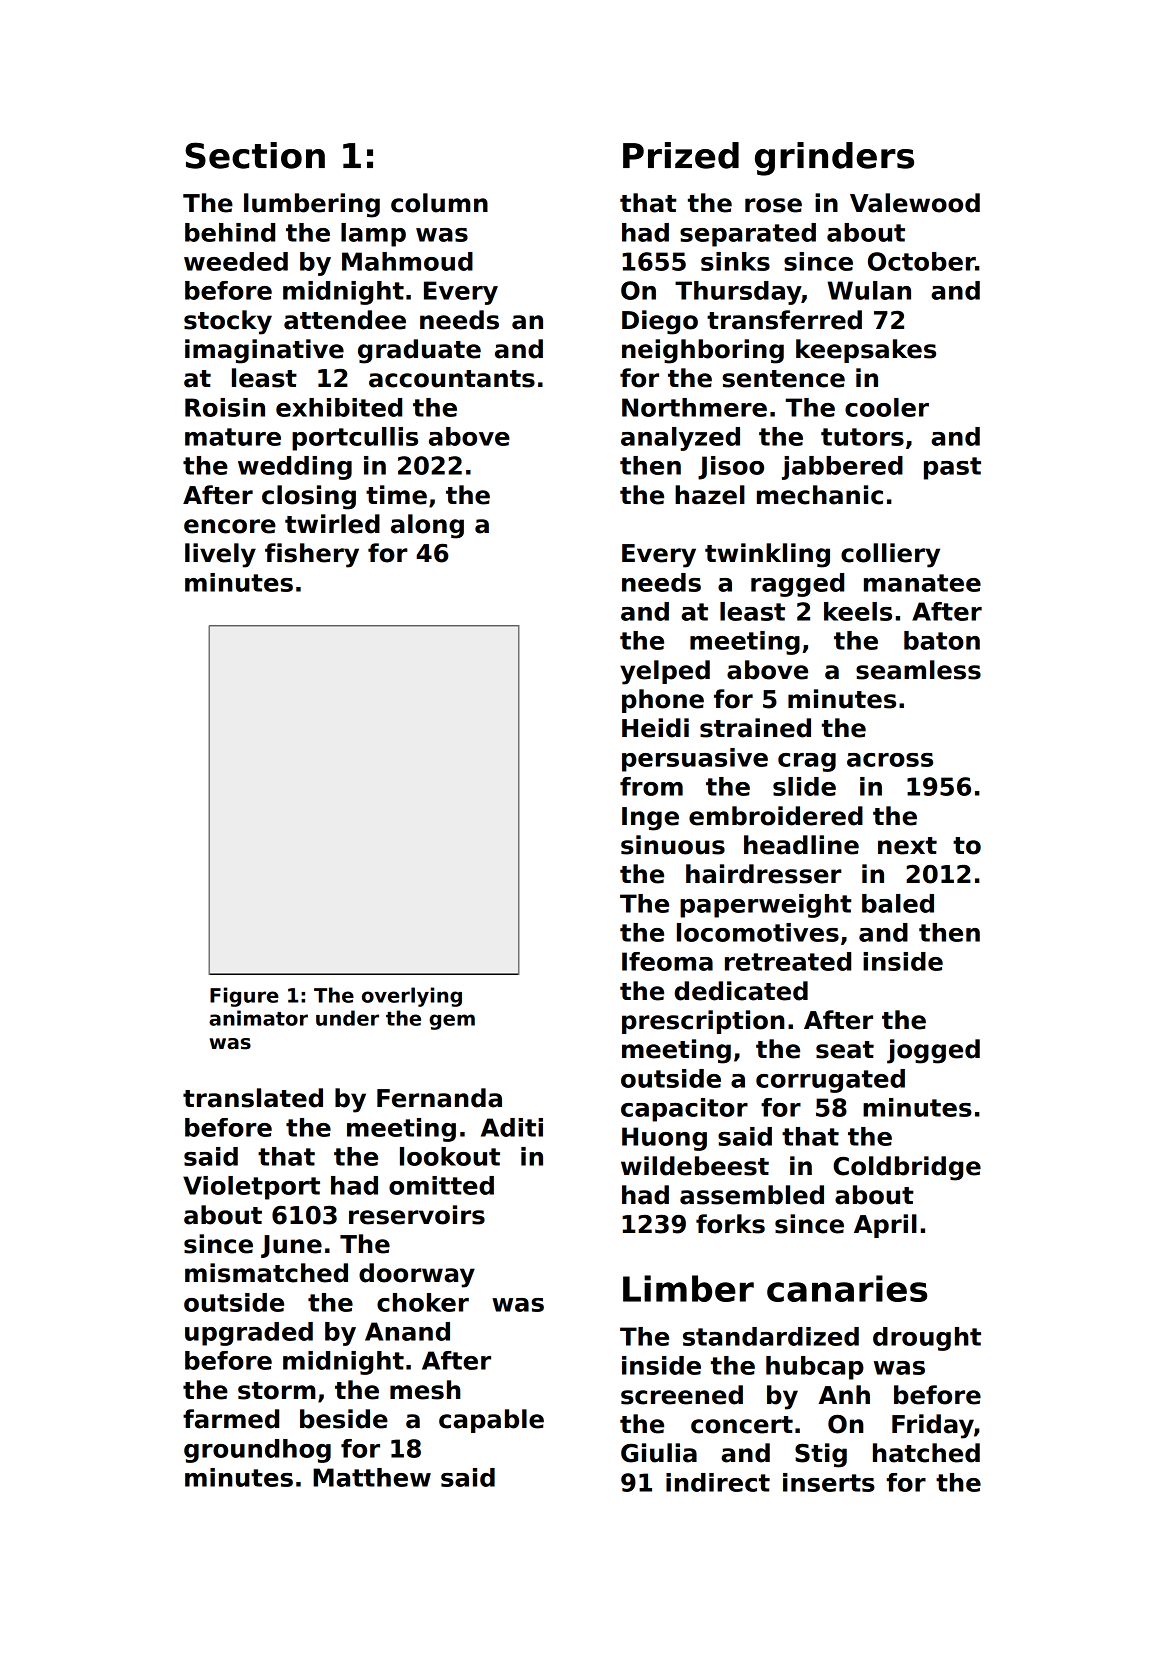 This image has height=1654, width=1165. I want to click on groundhog, so click(257, 1451).
